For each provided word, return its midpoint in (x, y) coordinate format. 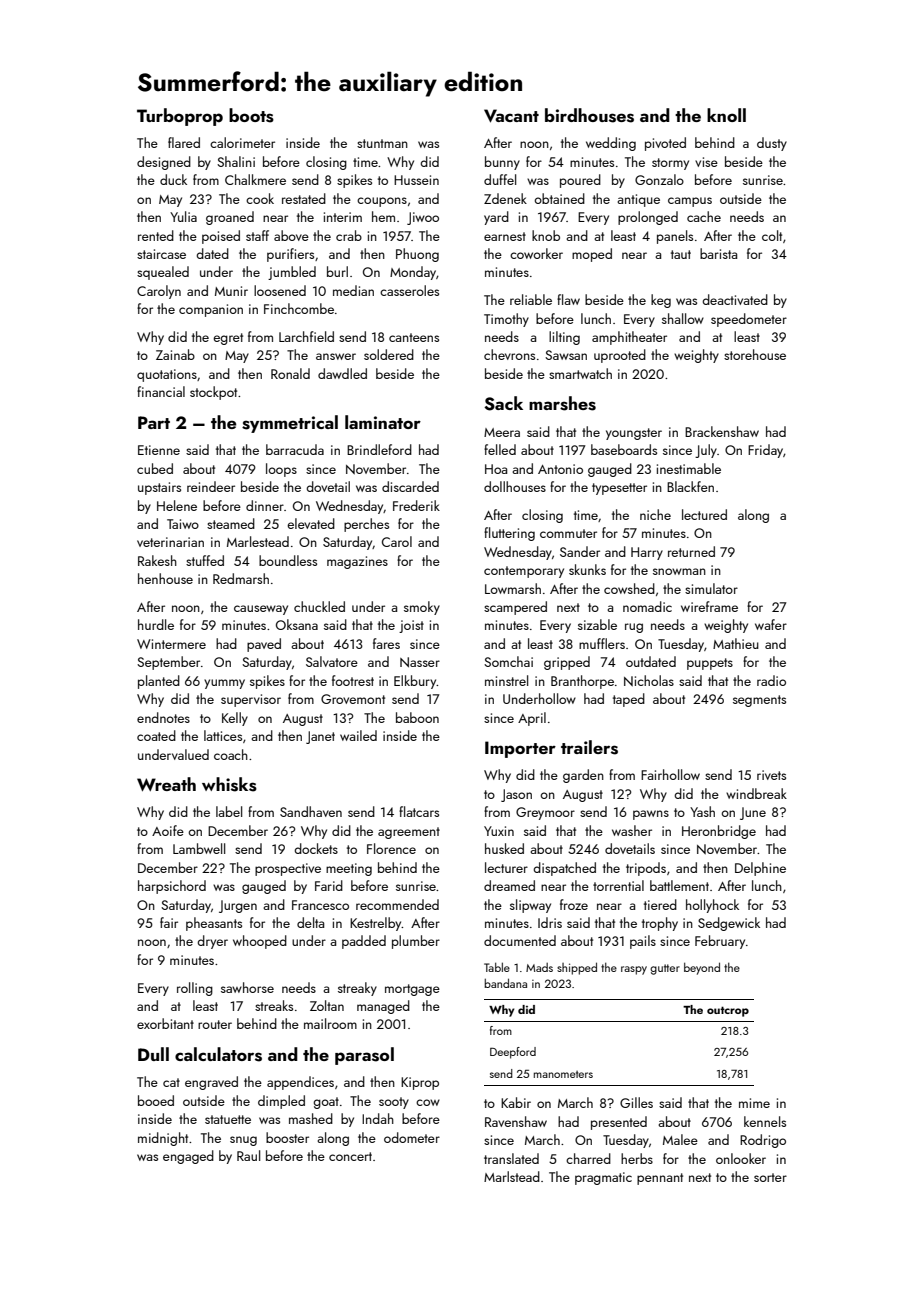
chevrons (509, 354)
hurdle (156, 624)
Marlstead (512, 1176)
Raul (248, 1155)
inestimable (689, 468)
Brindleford (379, 449)
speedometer (749, 320)
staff (257, 235)
